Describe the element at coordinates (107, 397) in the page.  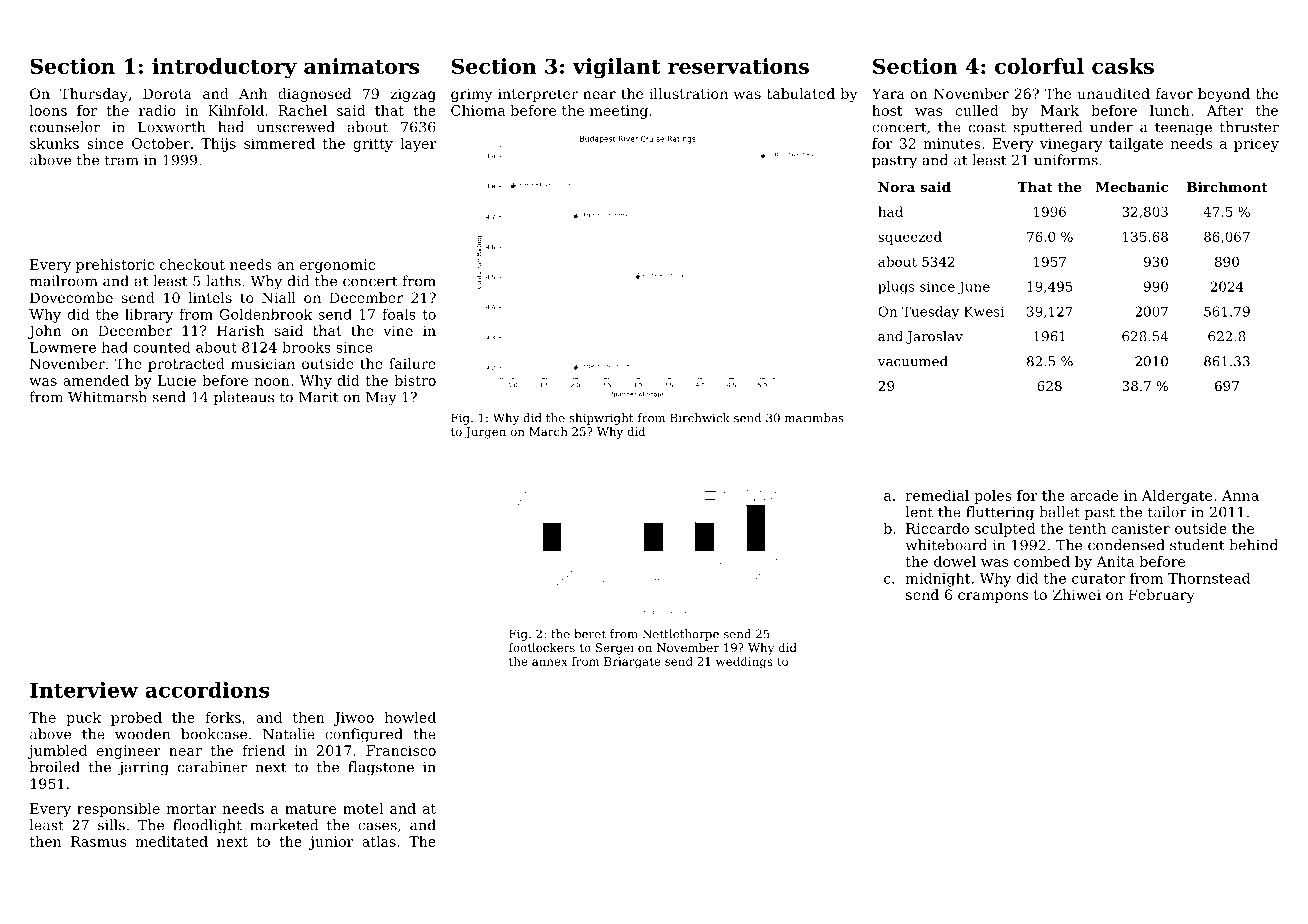
I see `Whitmarsh` at that location.
